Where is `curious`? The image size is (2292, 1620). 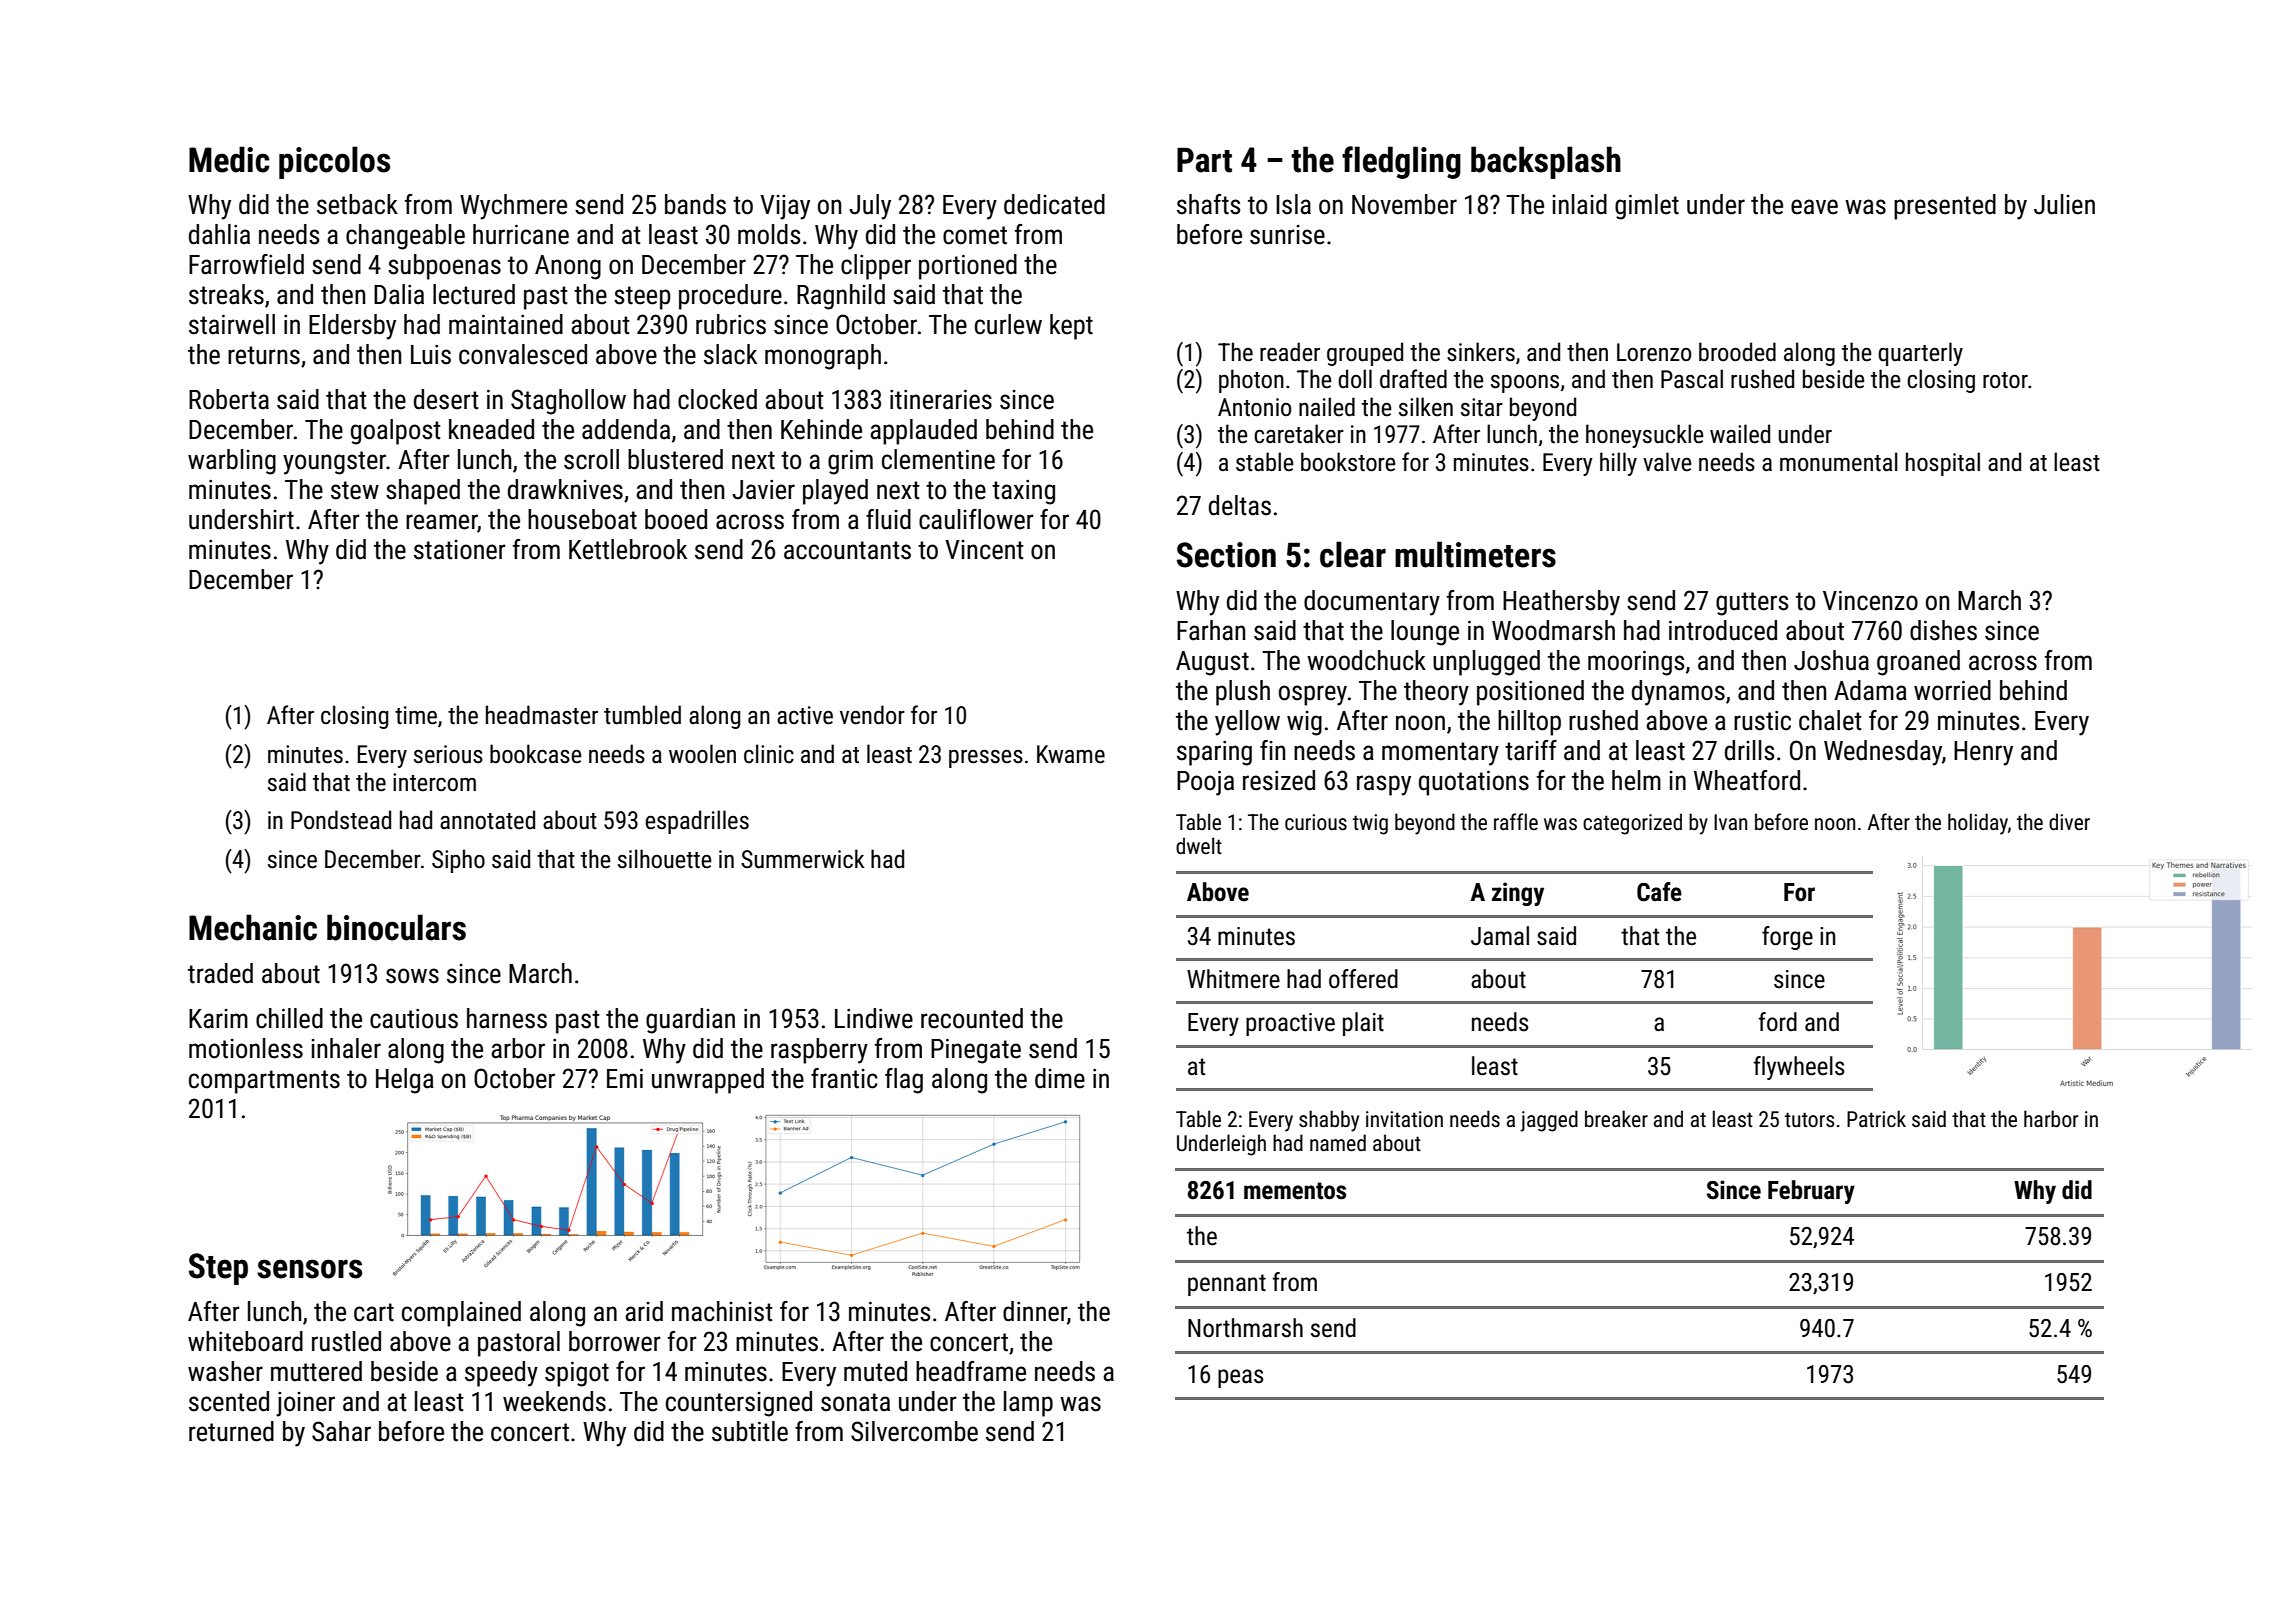
curious is located at coordinates (1316, 822).
